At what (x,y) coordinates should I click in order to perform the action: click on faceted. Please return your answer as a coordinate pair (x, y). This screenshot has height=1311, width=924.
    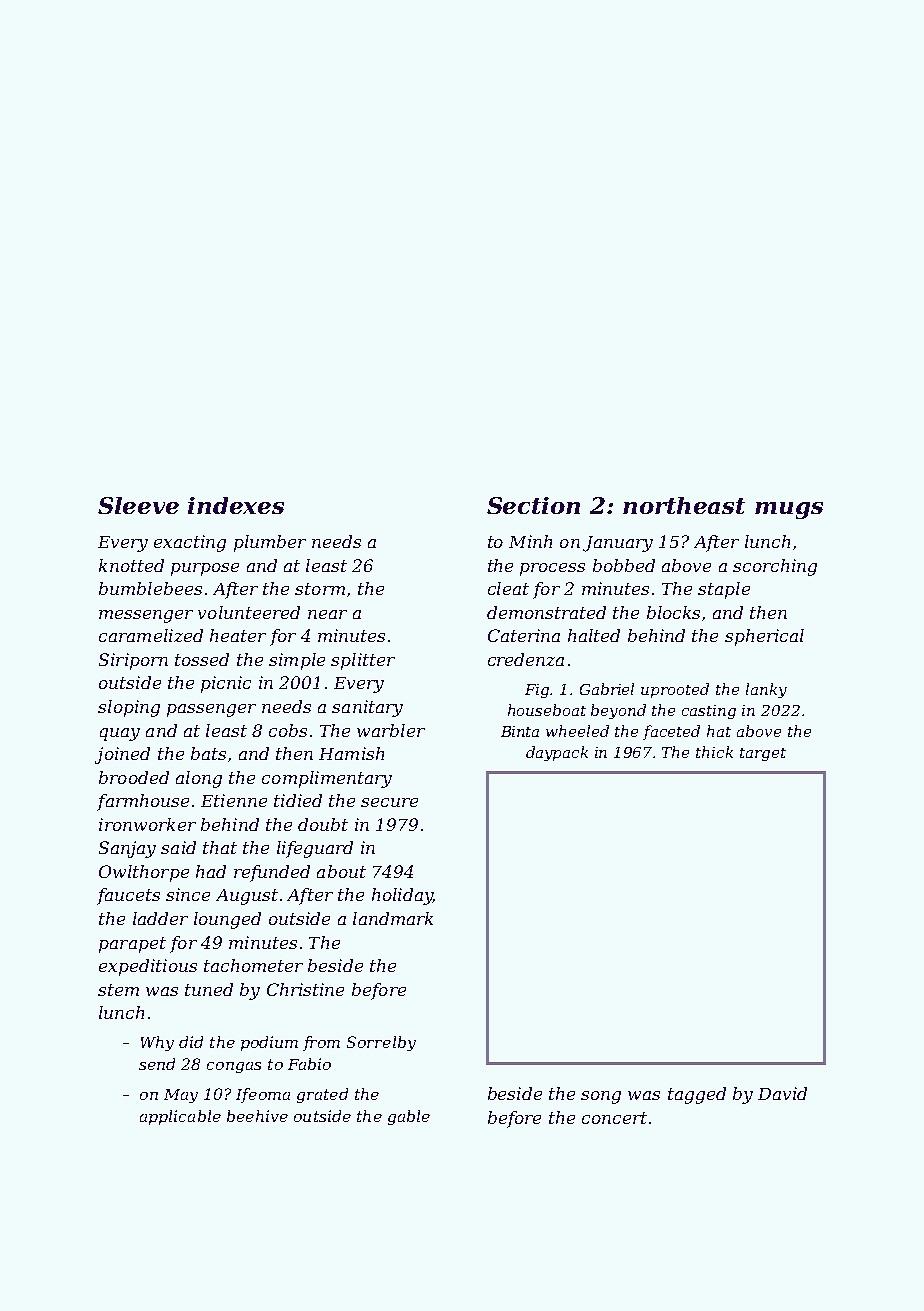
    Looking at the image, I should click on (671, 732).
